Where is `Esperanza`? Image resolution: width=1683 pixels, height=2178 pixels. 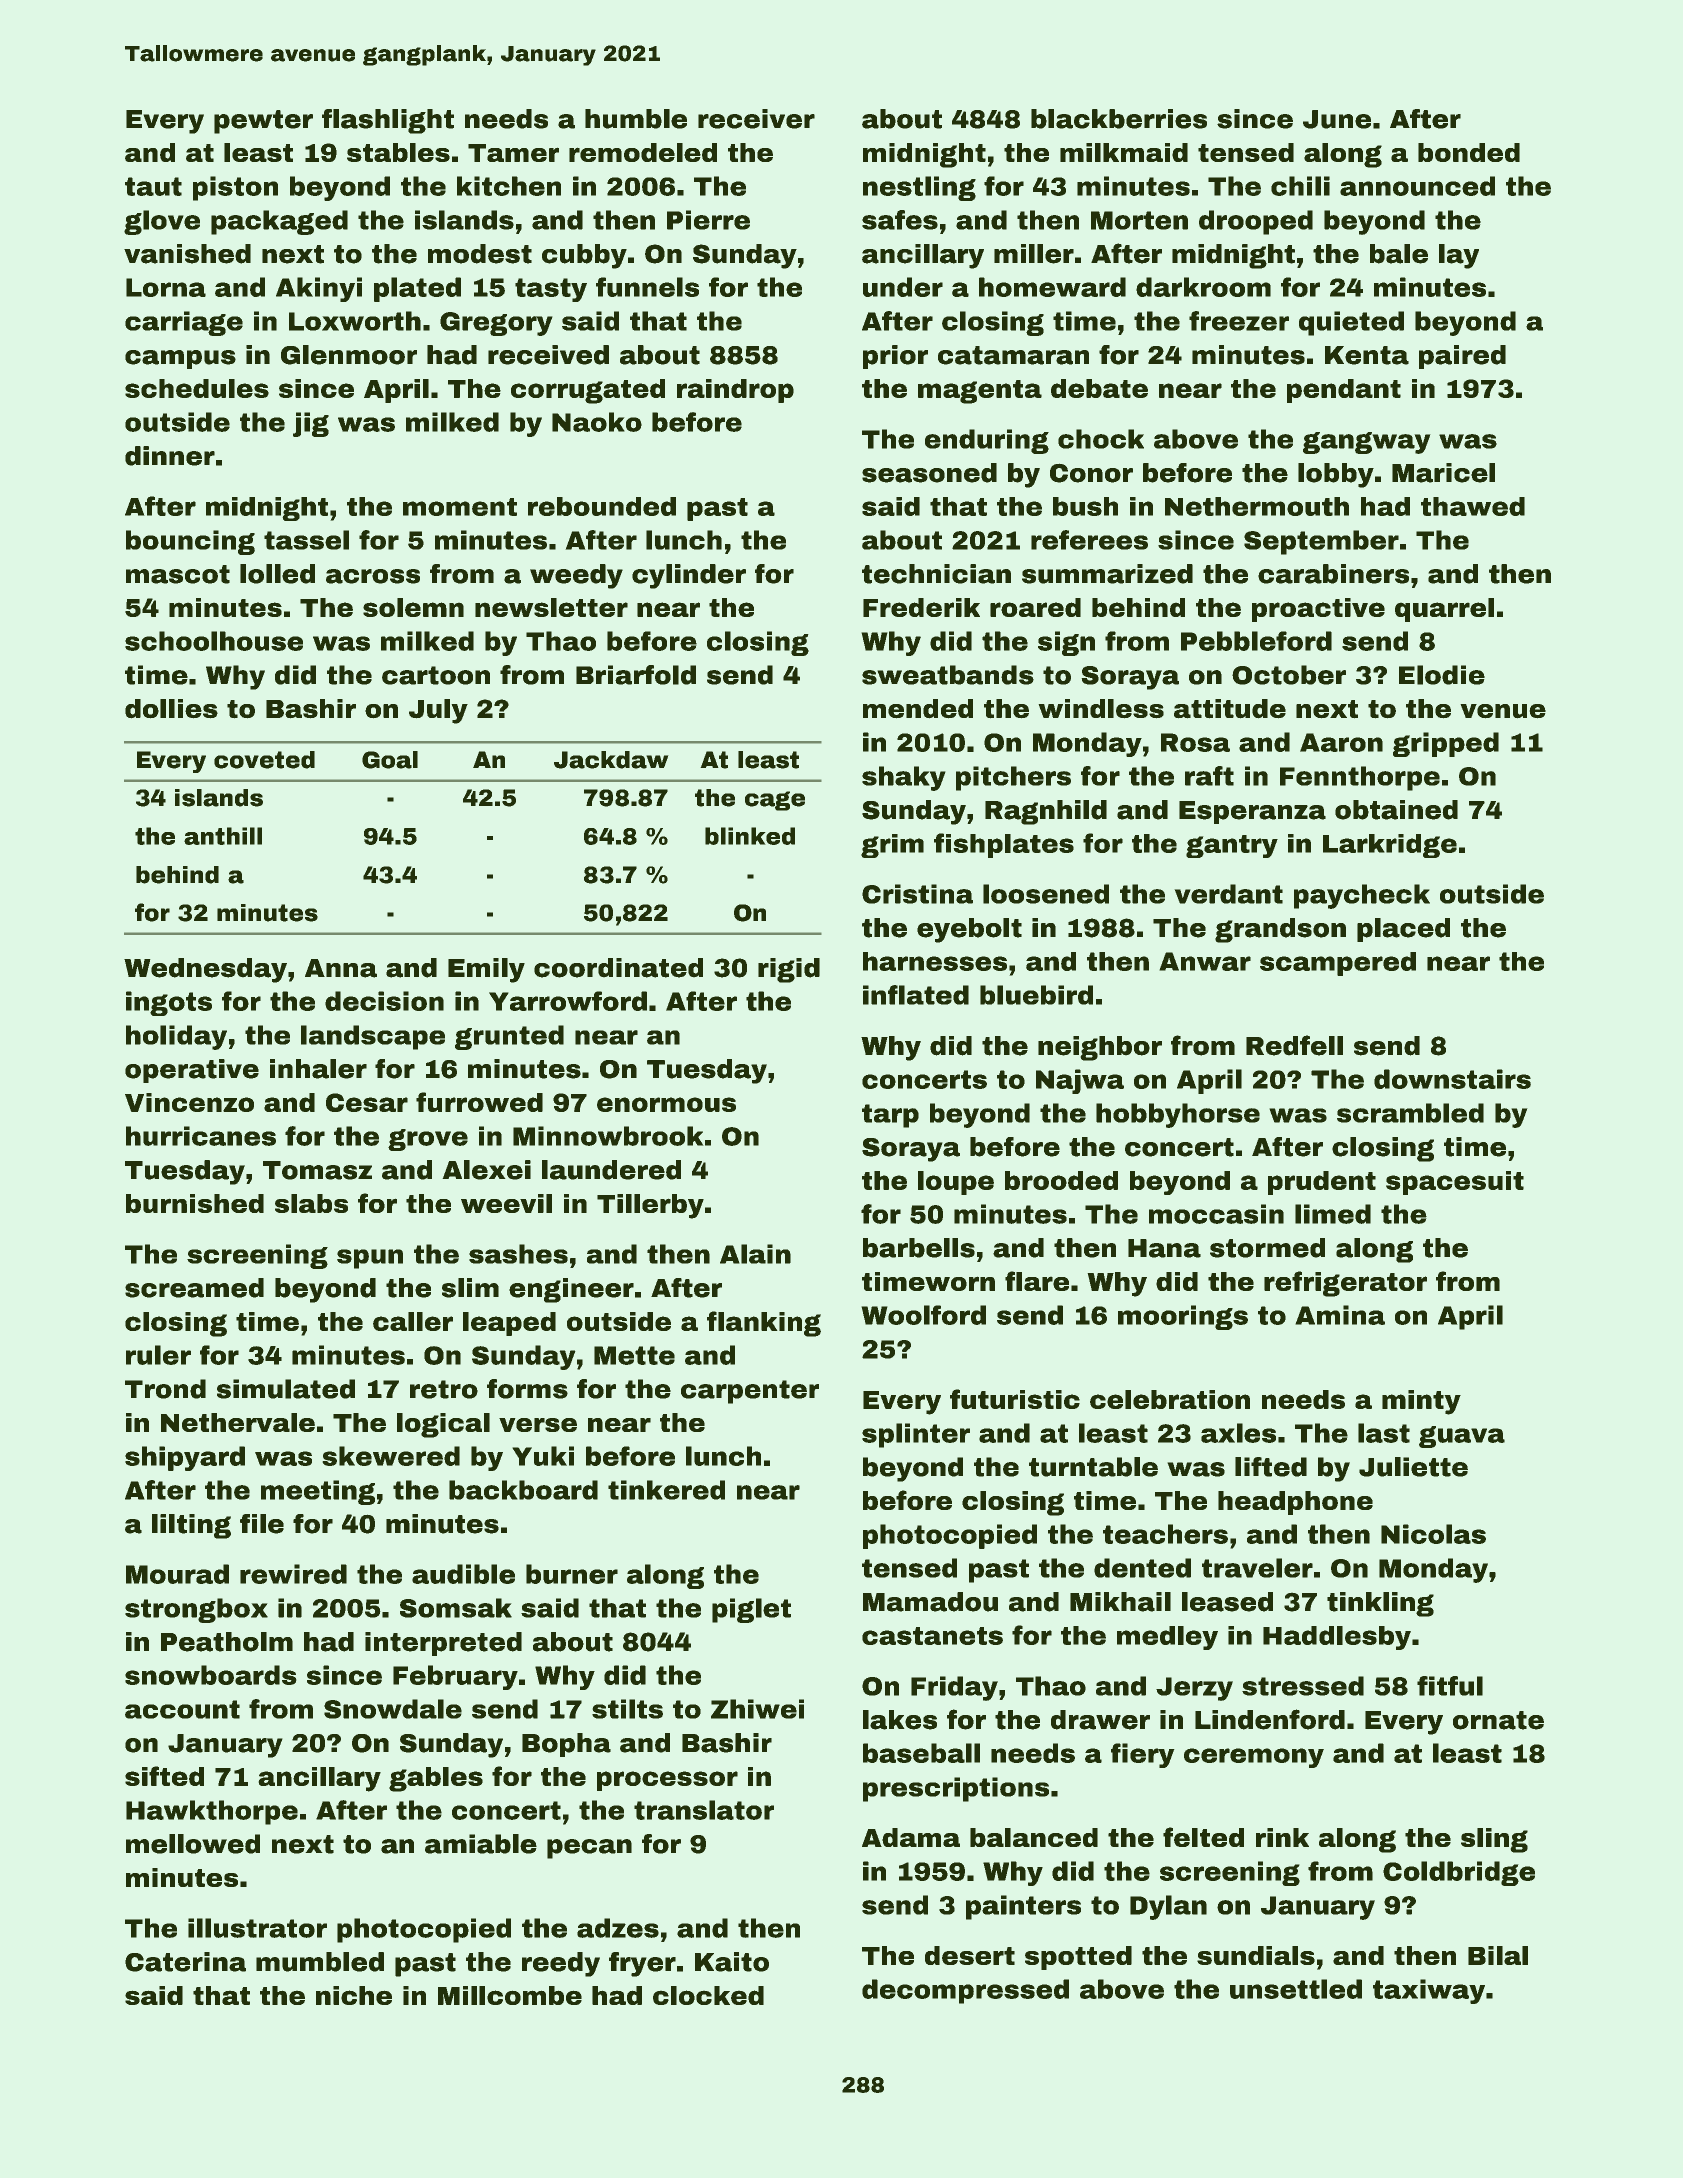 Esperanza is located at coordinates (1252, 812).
